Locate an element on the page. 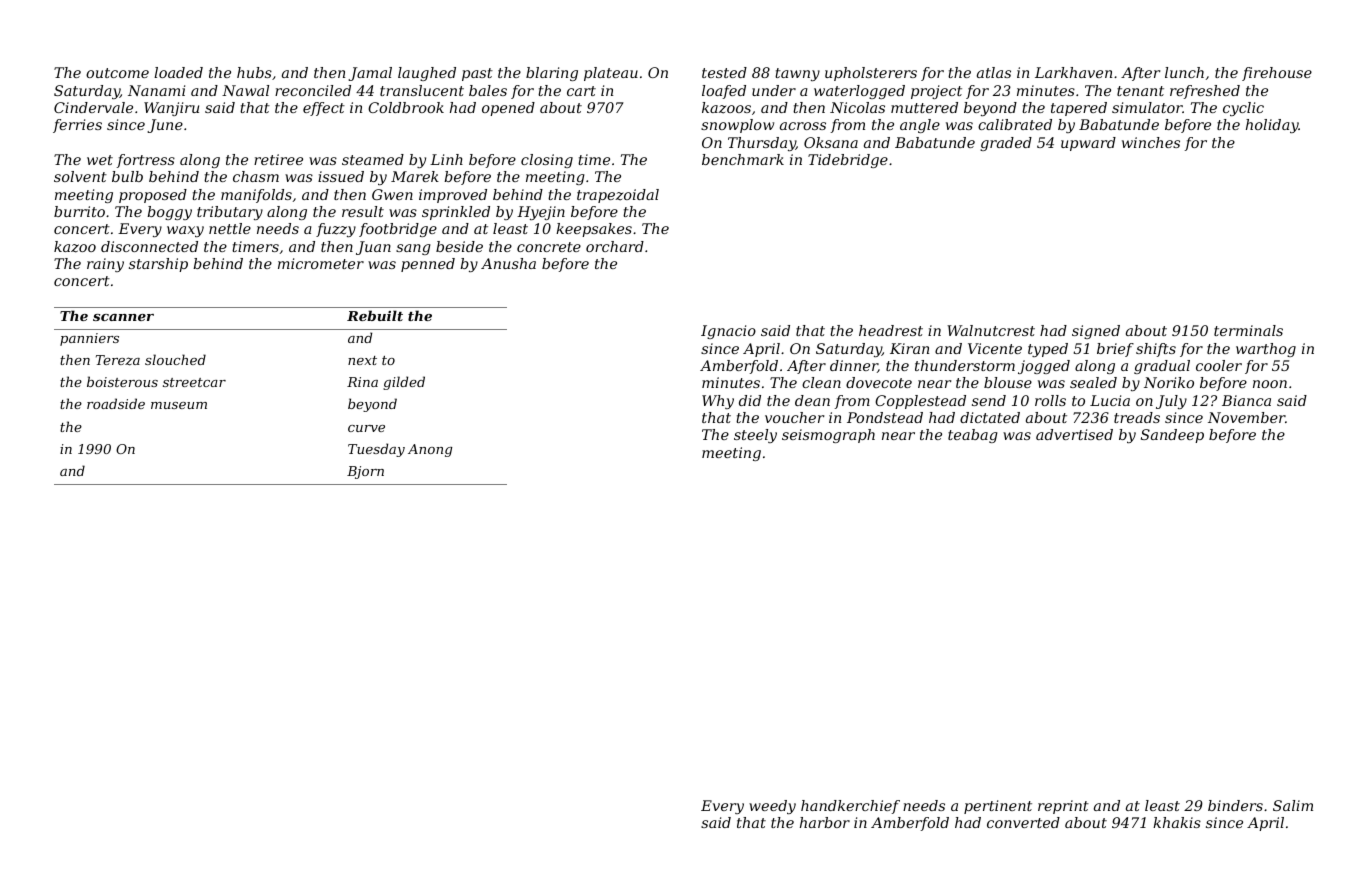 The image size is (1372, 887). Bjorn is located at coordinates (365, 472).
